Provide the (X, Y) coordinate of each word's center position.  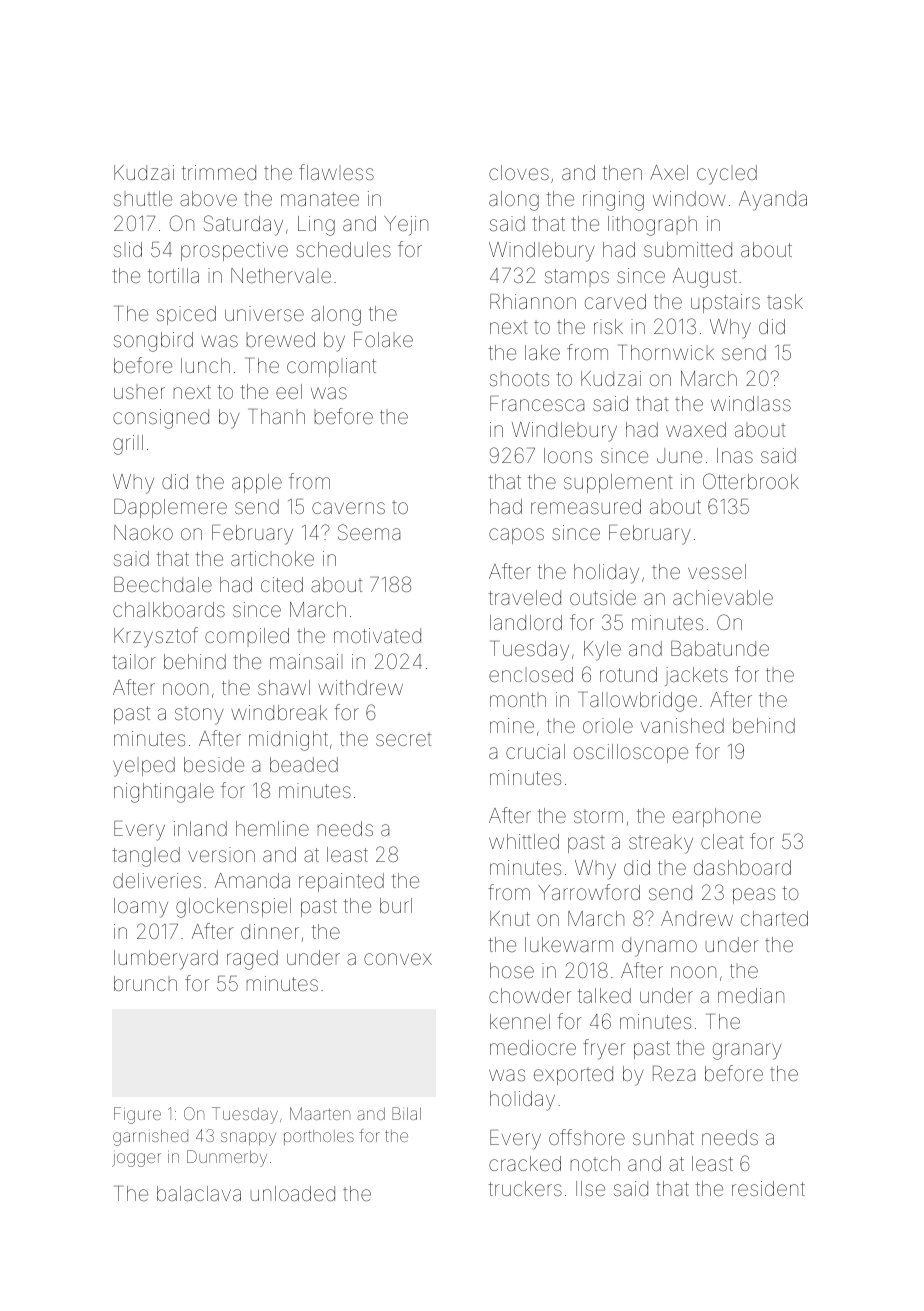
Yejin (406, 225)
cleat (722, 841)
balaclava (199, 1193)
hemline (272, 828)
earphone (717, 817)
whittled (524, 841)
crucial (535, 751)
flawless (336, 172)
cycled (727, 175)
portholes (319, 1137)
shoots (519, 380)
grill (128, 445)
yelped (144, 767)
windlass (751, 403)
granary (747, 1051)
